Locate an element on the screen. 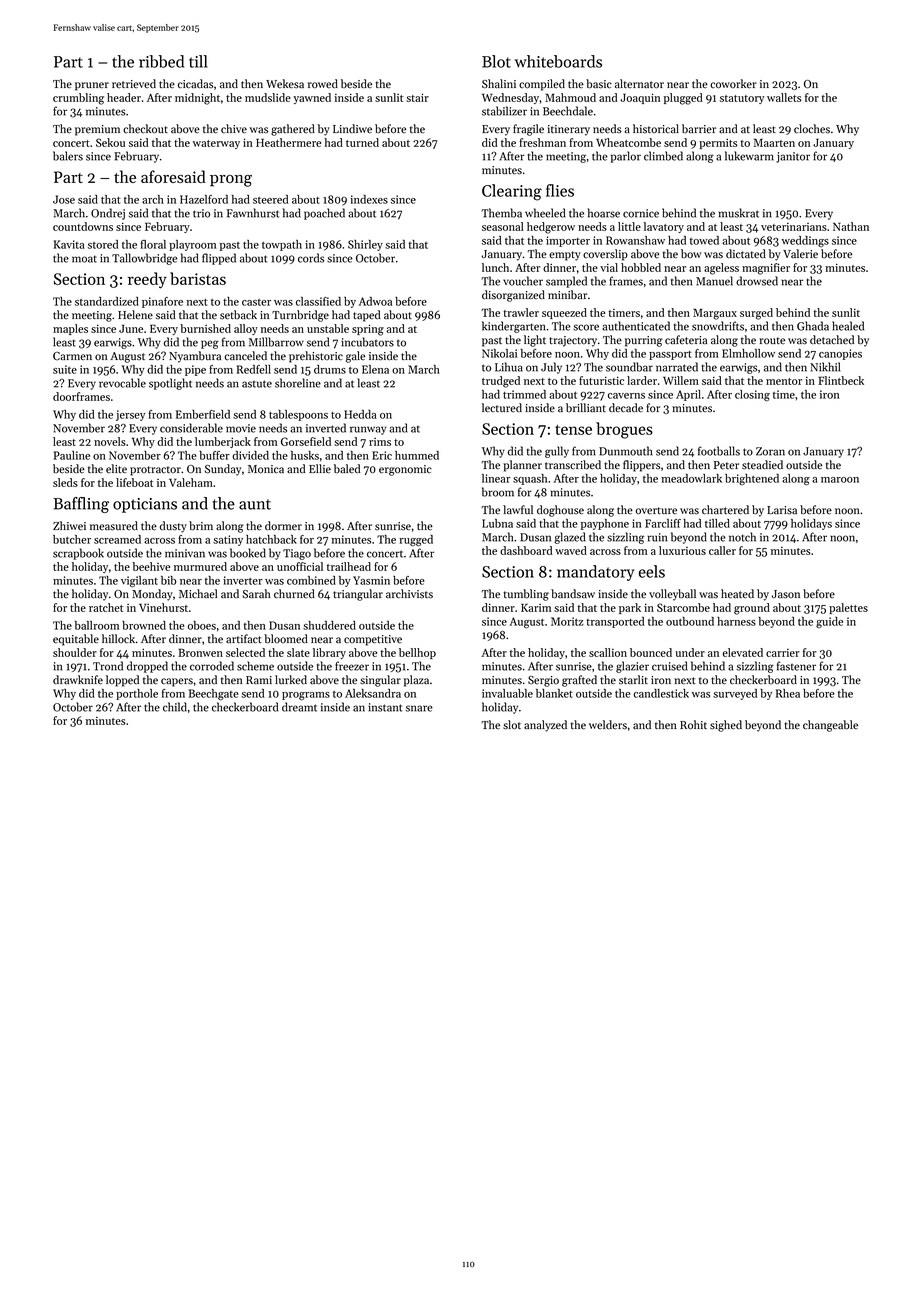 The image size is (924, 1308). Rohit is located at coordinates (693, 725).
